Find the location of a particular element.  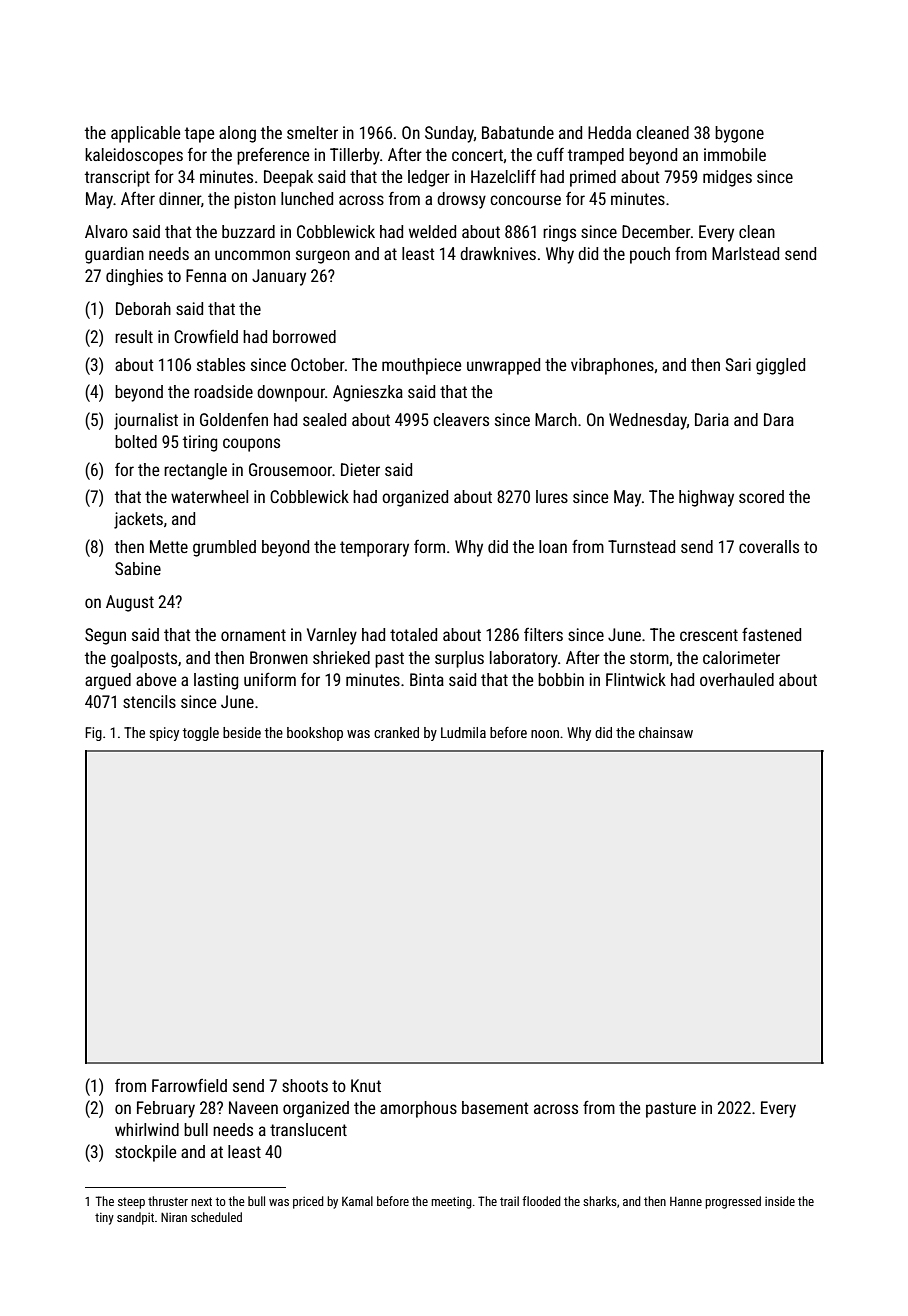

shoots is located at coordinates (305, 1085).
